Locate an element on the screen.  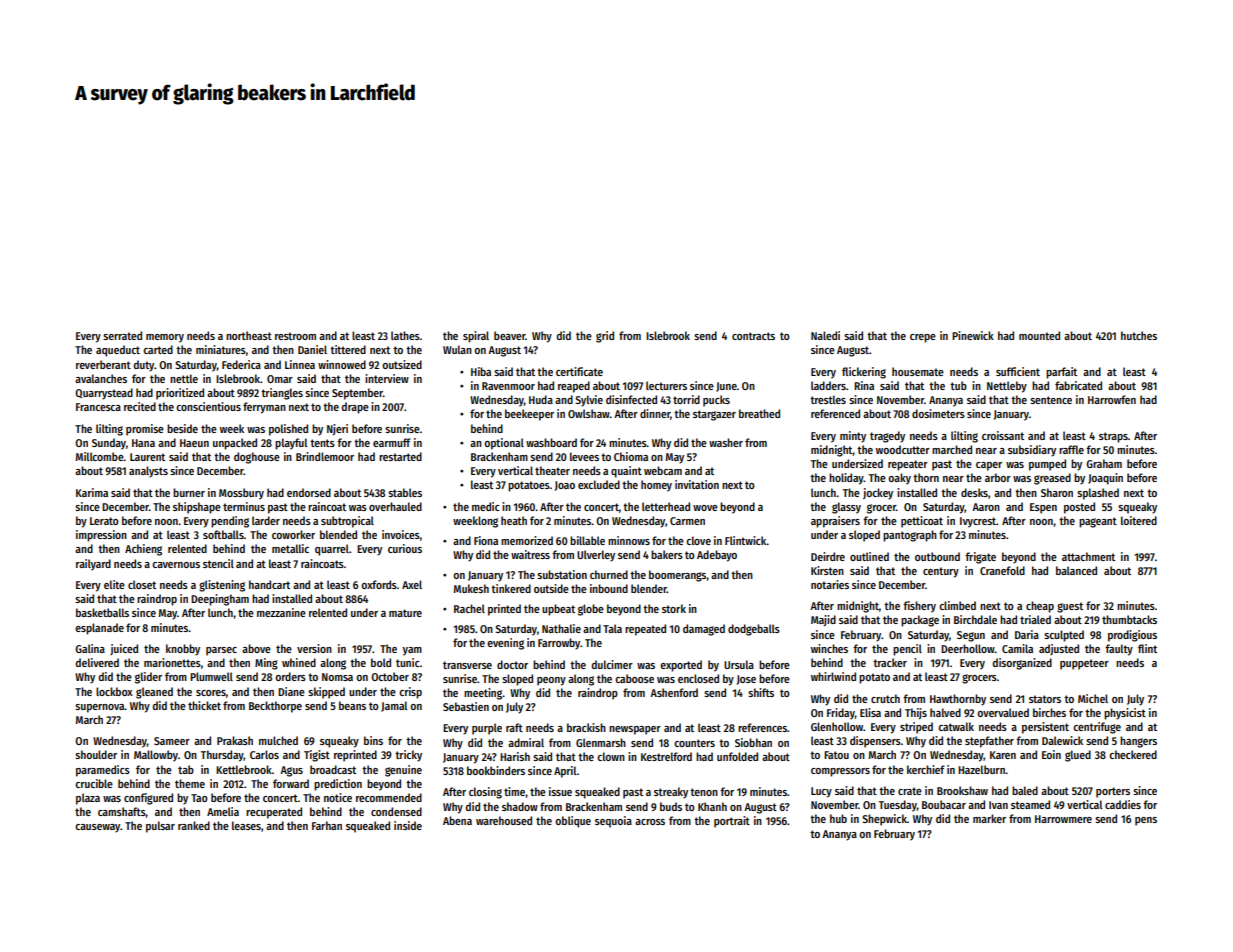
thicket is located at coordinates (204, 705).
